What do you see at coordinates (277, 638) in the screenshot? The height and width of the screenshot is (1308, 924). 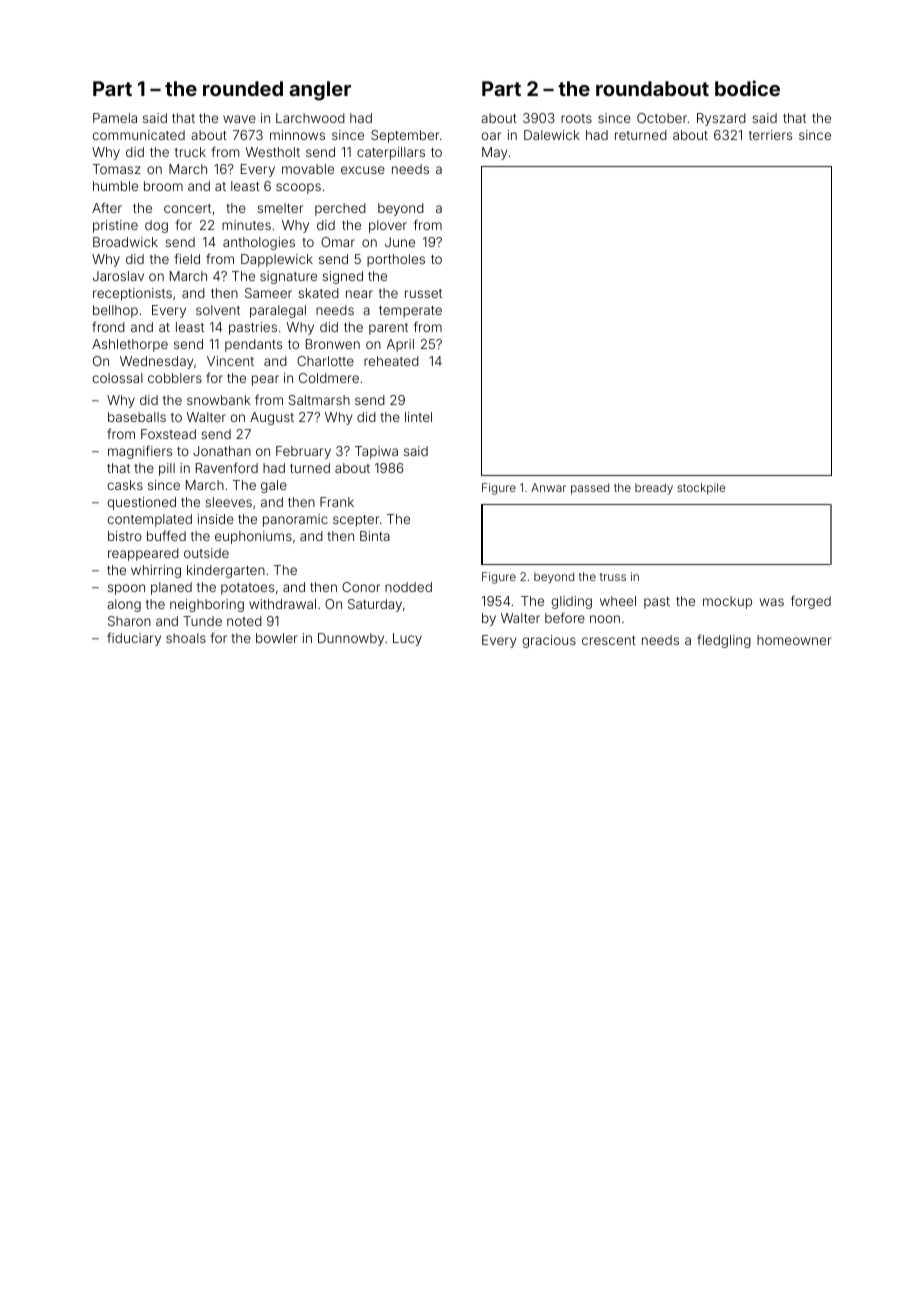 I see `bowler` at bounding box center [277, 638].
